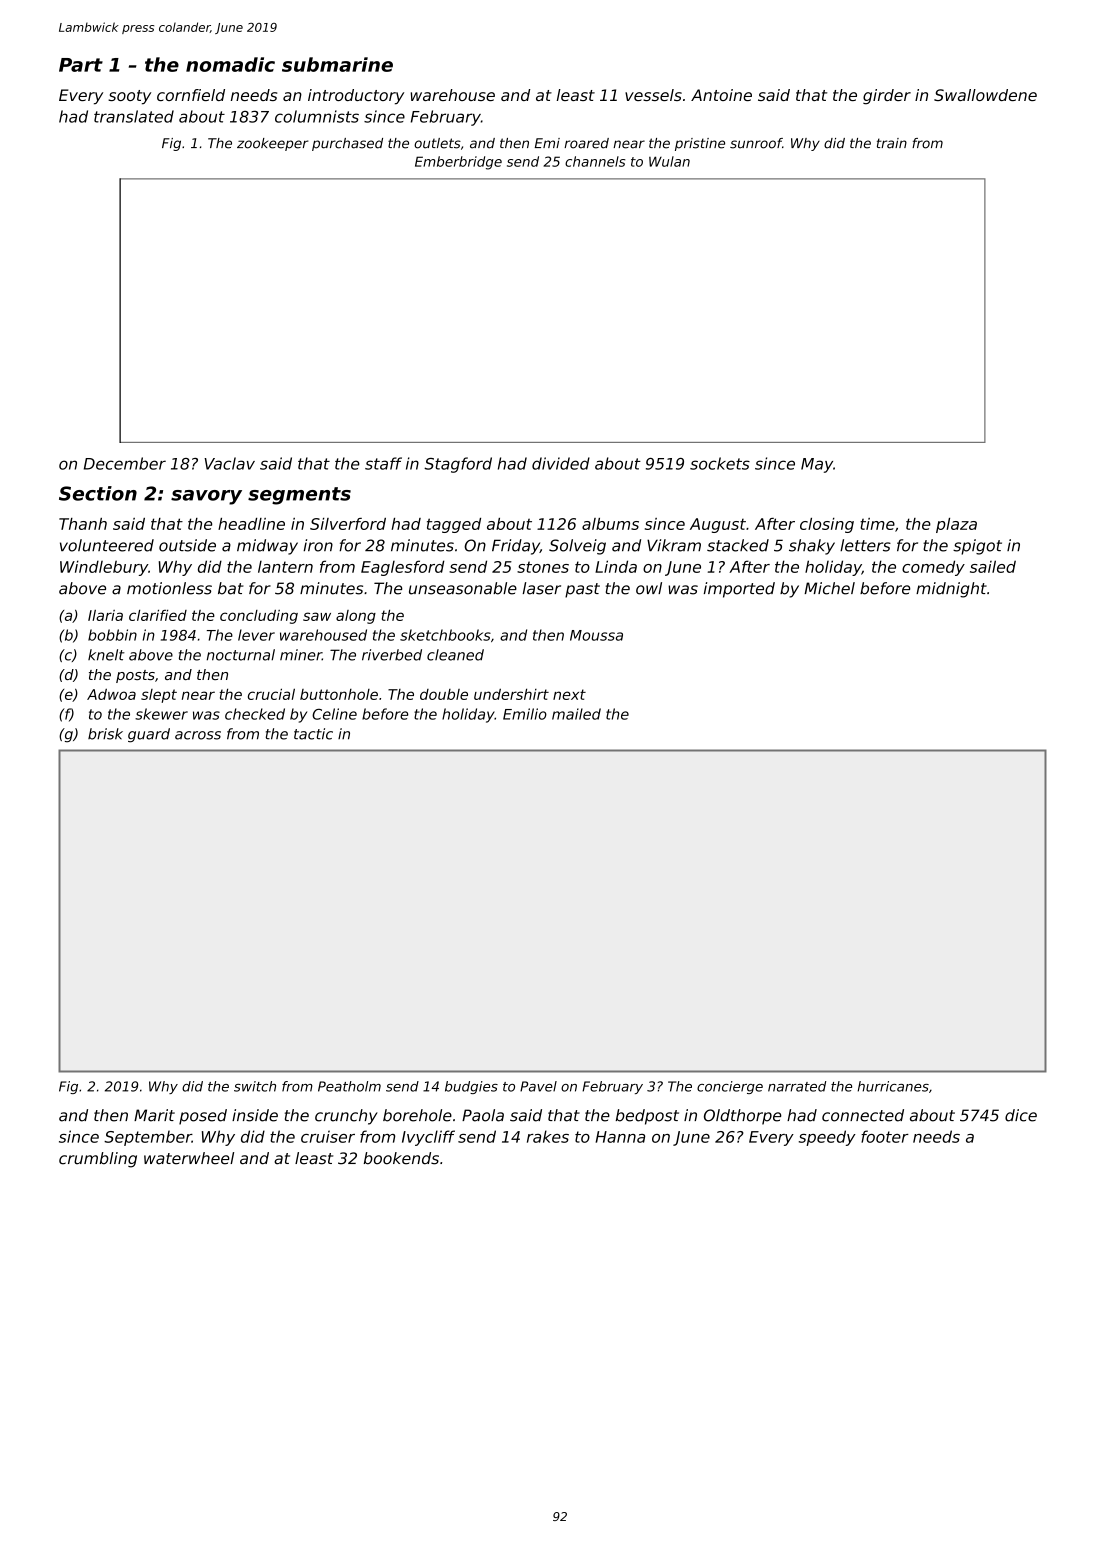  What do you see at coordinates (576, 714) in the screenshot?
I see `mailed` at bounding box center [576, 714].
